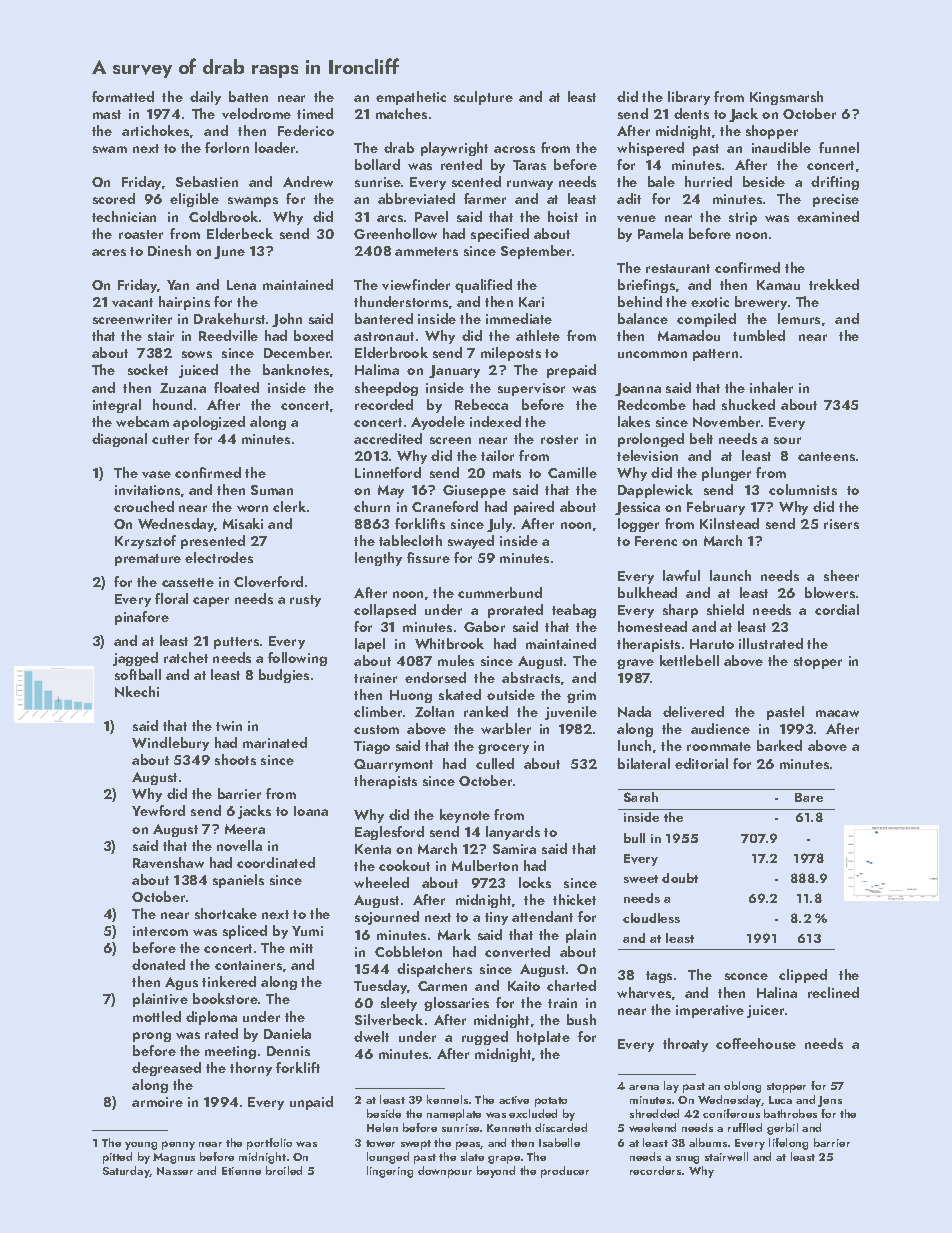 This screenshot has height=1233, width=952. I want to click on spaniels, so click(238, 881).
